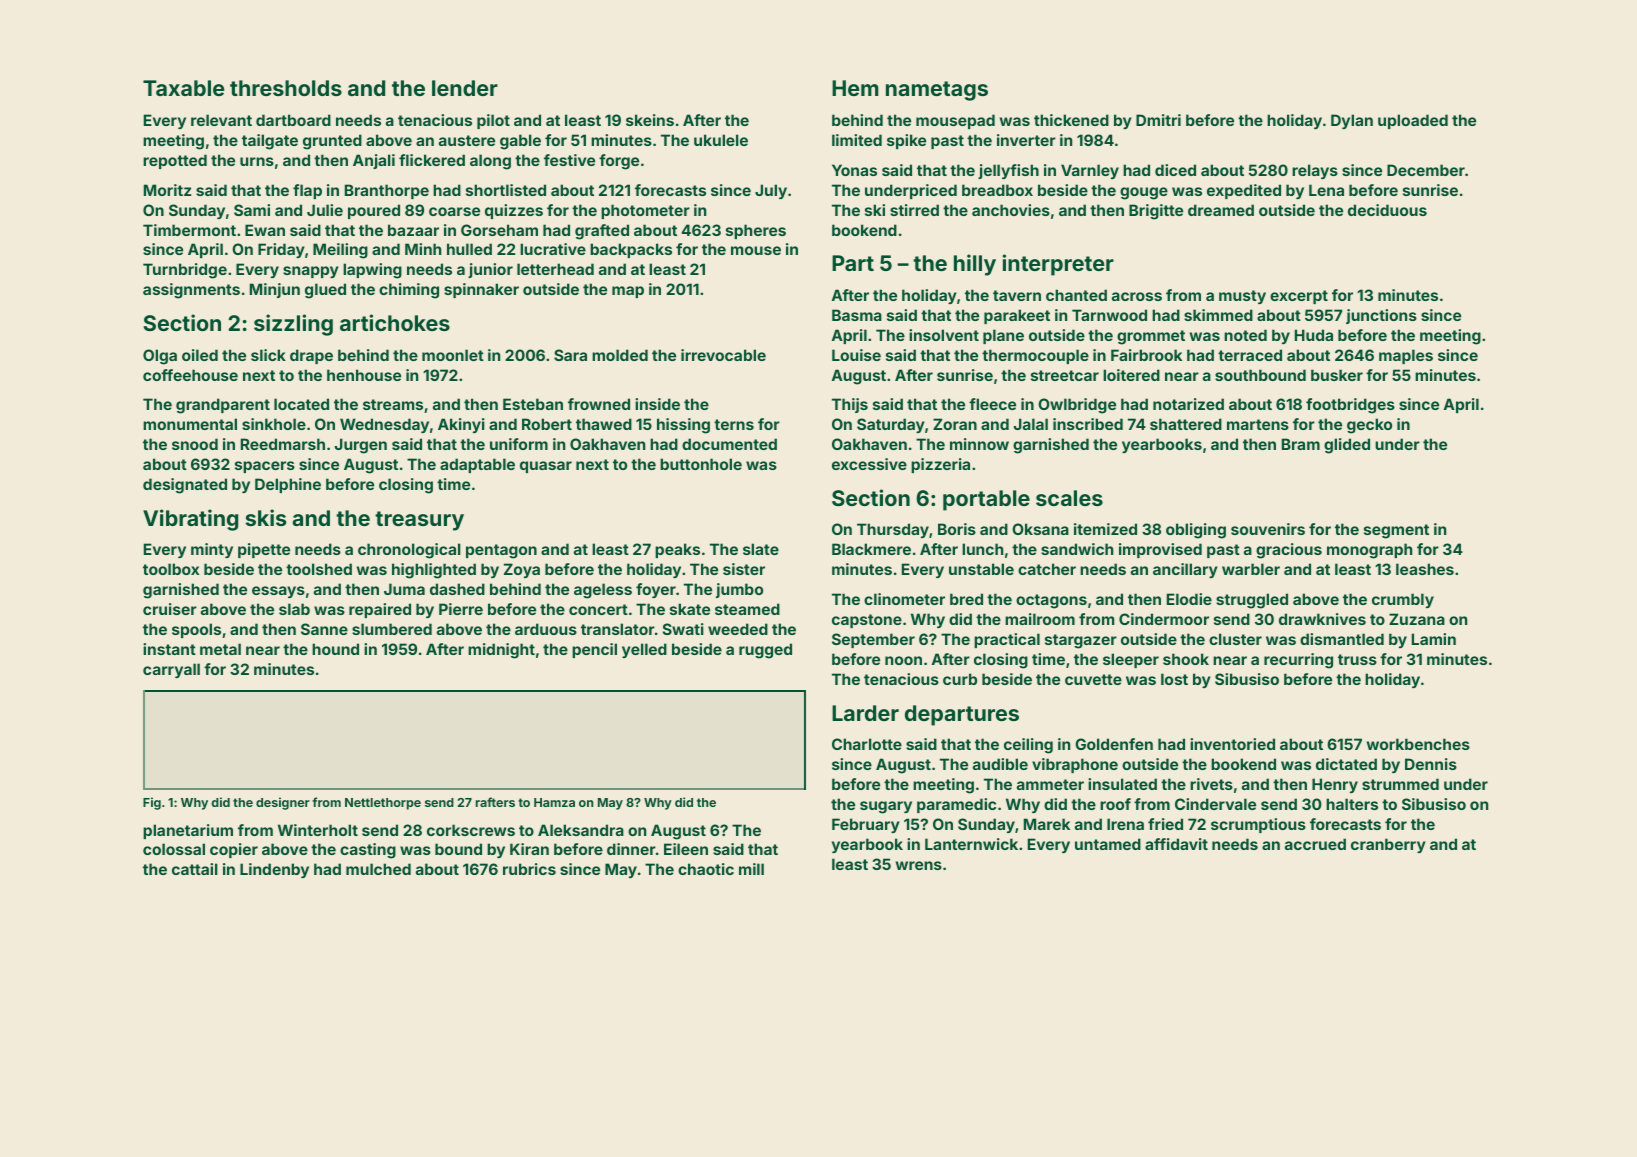  I want to click on Friday, so click(281, 250).
